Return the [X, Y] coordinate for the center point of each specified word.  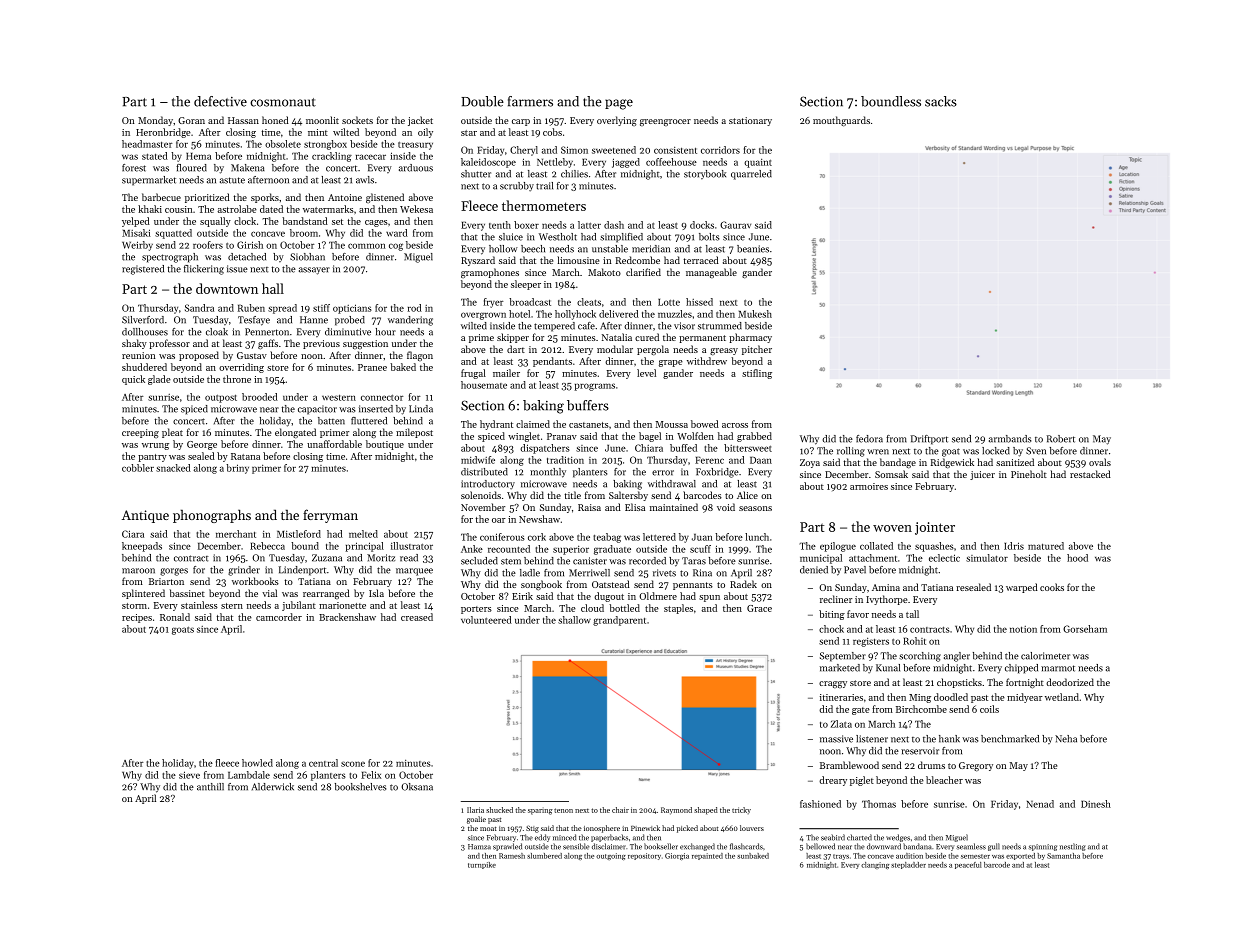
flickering [204, 270]
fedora [869, 439]
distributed [484, 472]
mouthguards [841, 121]
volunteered [486, 620]
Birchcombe [921, 709]
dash [614, 225]
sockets [357, 120]
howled [257, 763]
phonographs [212, 516]
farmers [530, 101]
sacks [941, 101]
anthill [210, 787]
